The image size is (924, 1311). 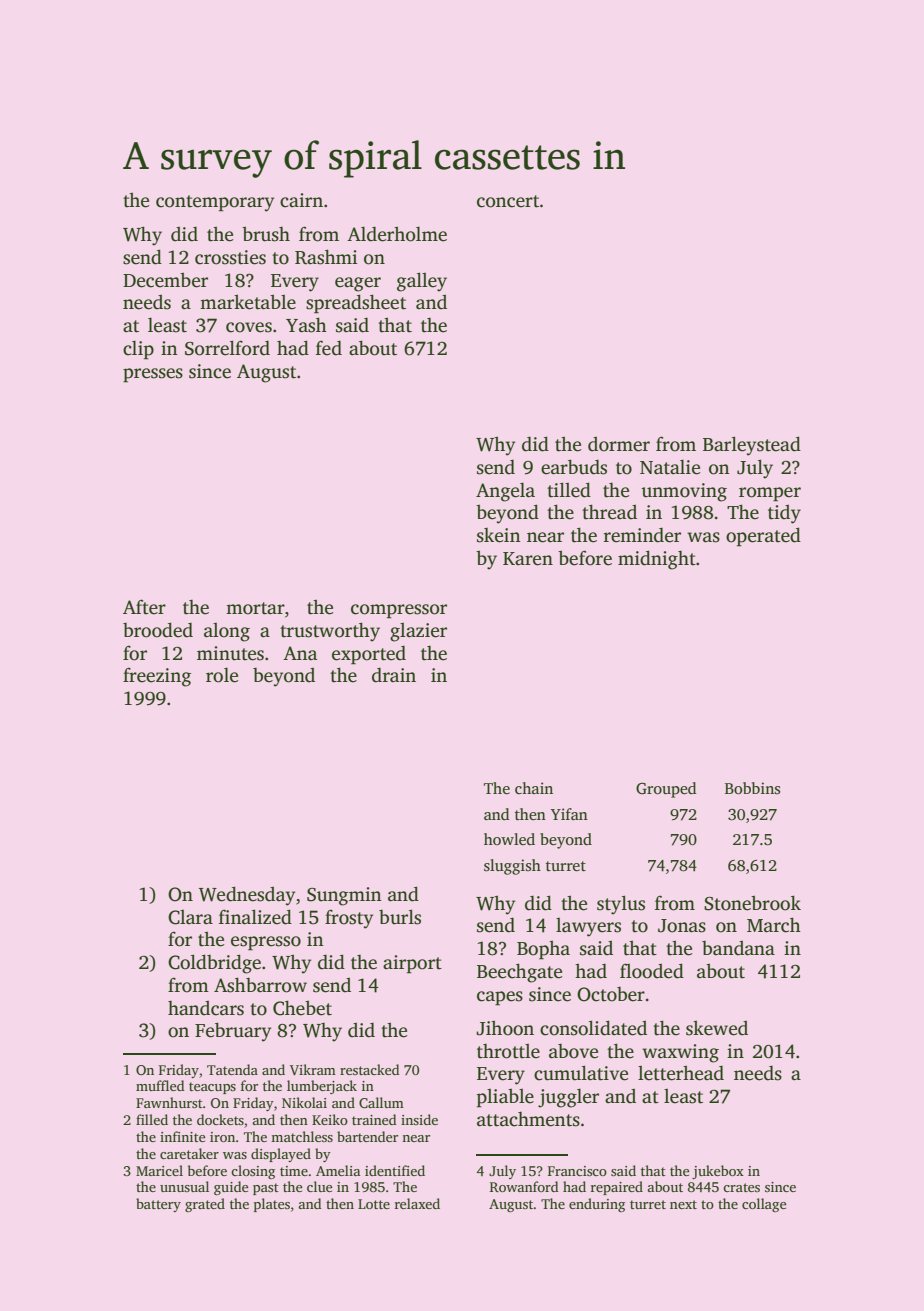 What do you see at coordinates (153, 375) in the document?
I see `presses` at bounding box center [153, 375].
